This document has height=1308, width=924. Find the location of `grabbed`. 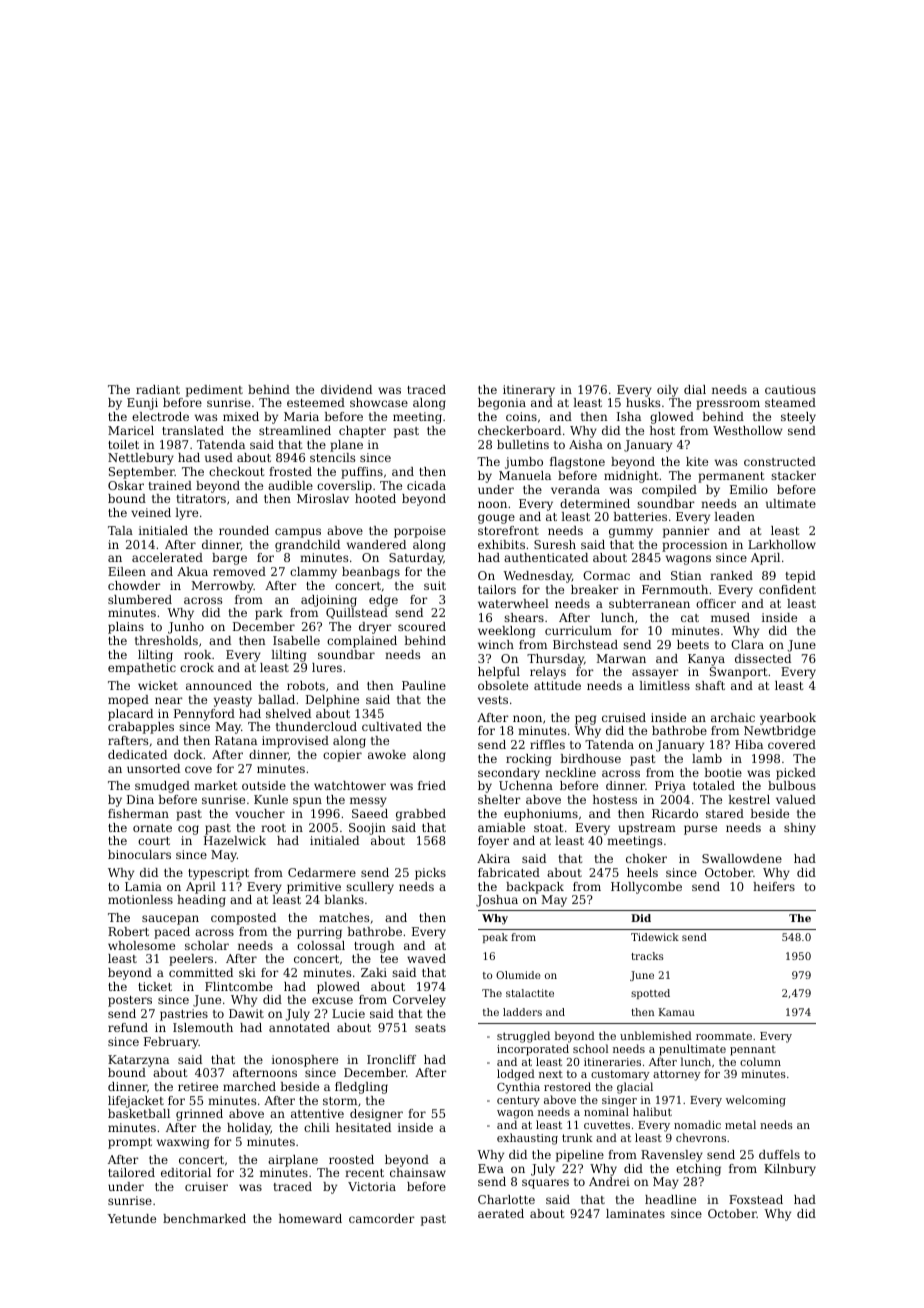

grabbed is located at coordinates (421, 815).
